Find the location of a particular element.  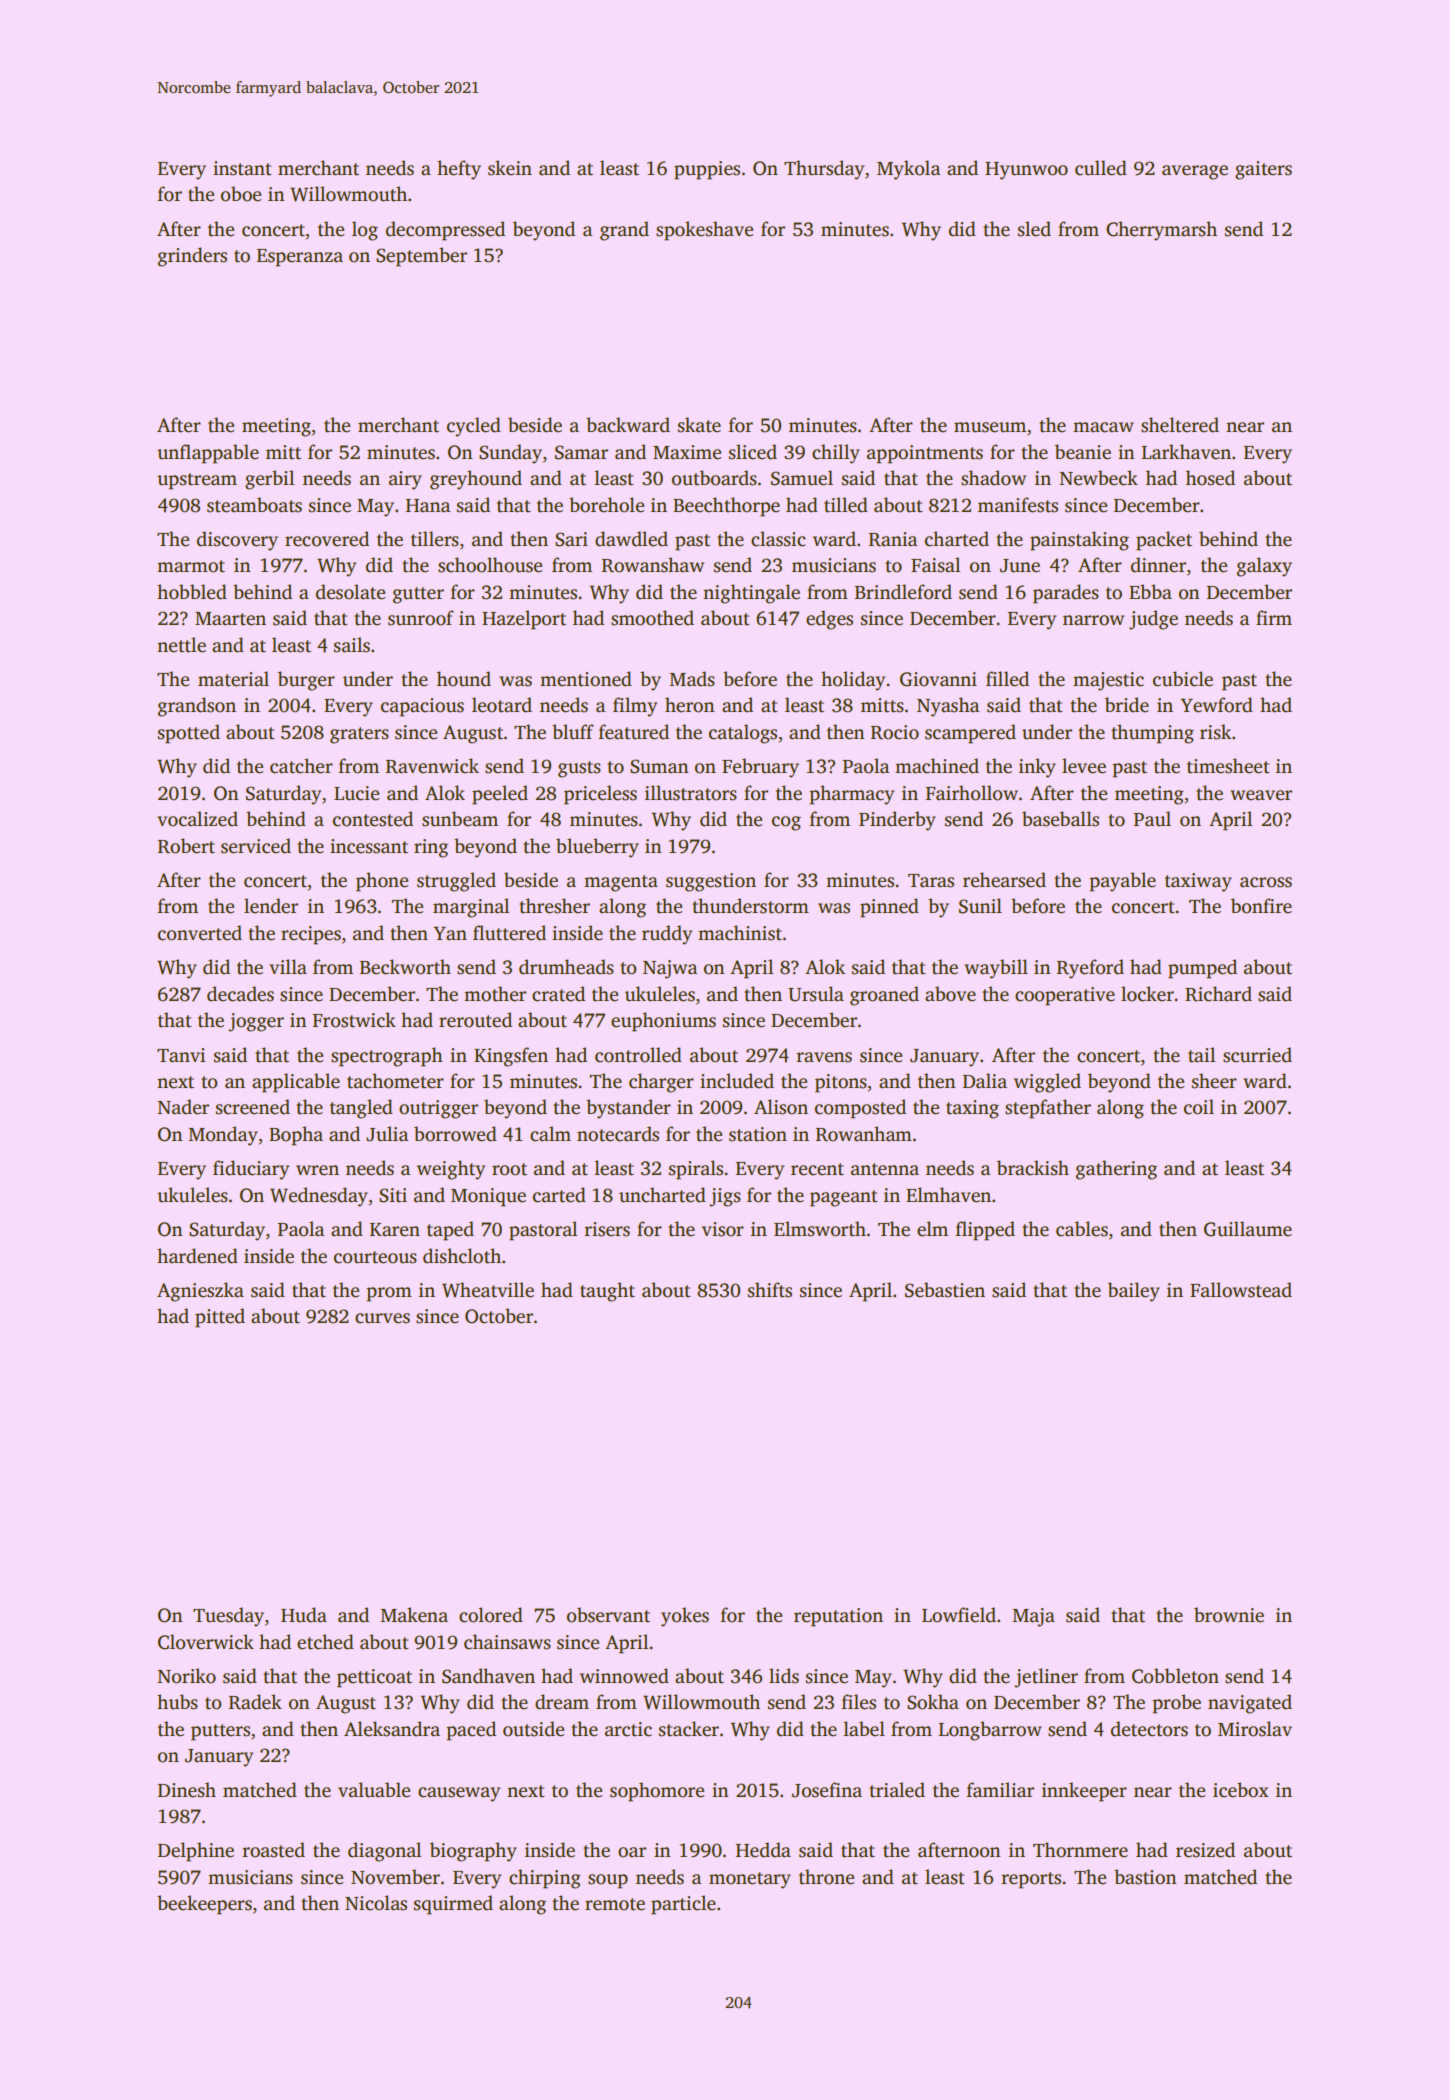

Guillaume is located at coordinates (1248, 1229).
